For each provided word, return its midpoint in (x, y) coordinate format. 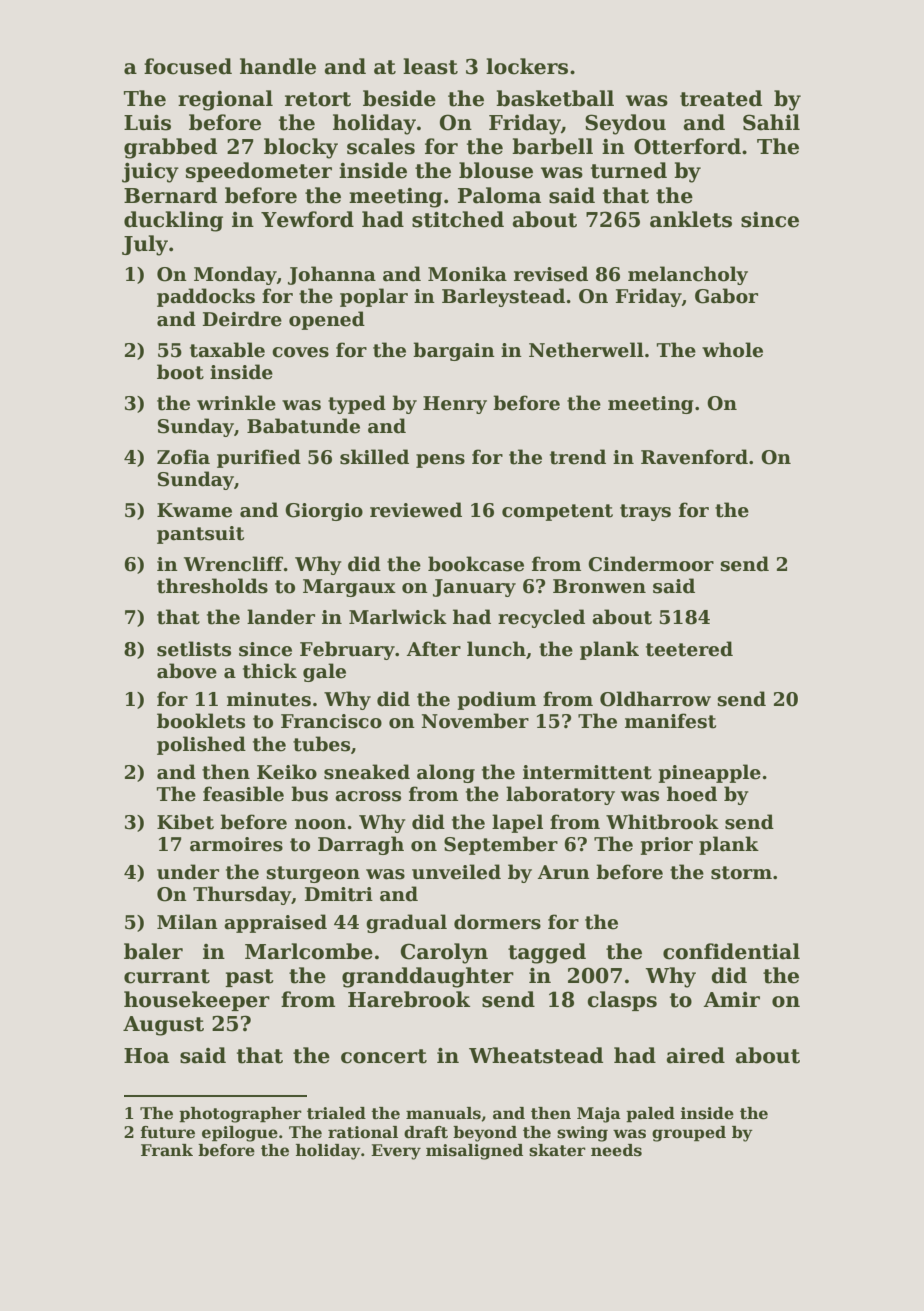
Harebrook (409, 999)
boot (180, 372)
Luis (147, 123)
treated (721, 98)
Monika (467, 274)
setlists (194, 649)
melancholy (688, 275)
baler (153, 951)
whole (732, 350)
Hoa (146, 1056)
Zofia (183, 457)
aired (696, 1055)
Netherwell (586, 350)
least (430, 66)
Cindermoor (651, 564)
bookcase (476, 564)
